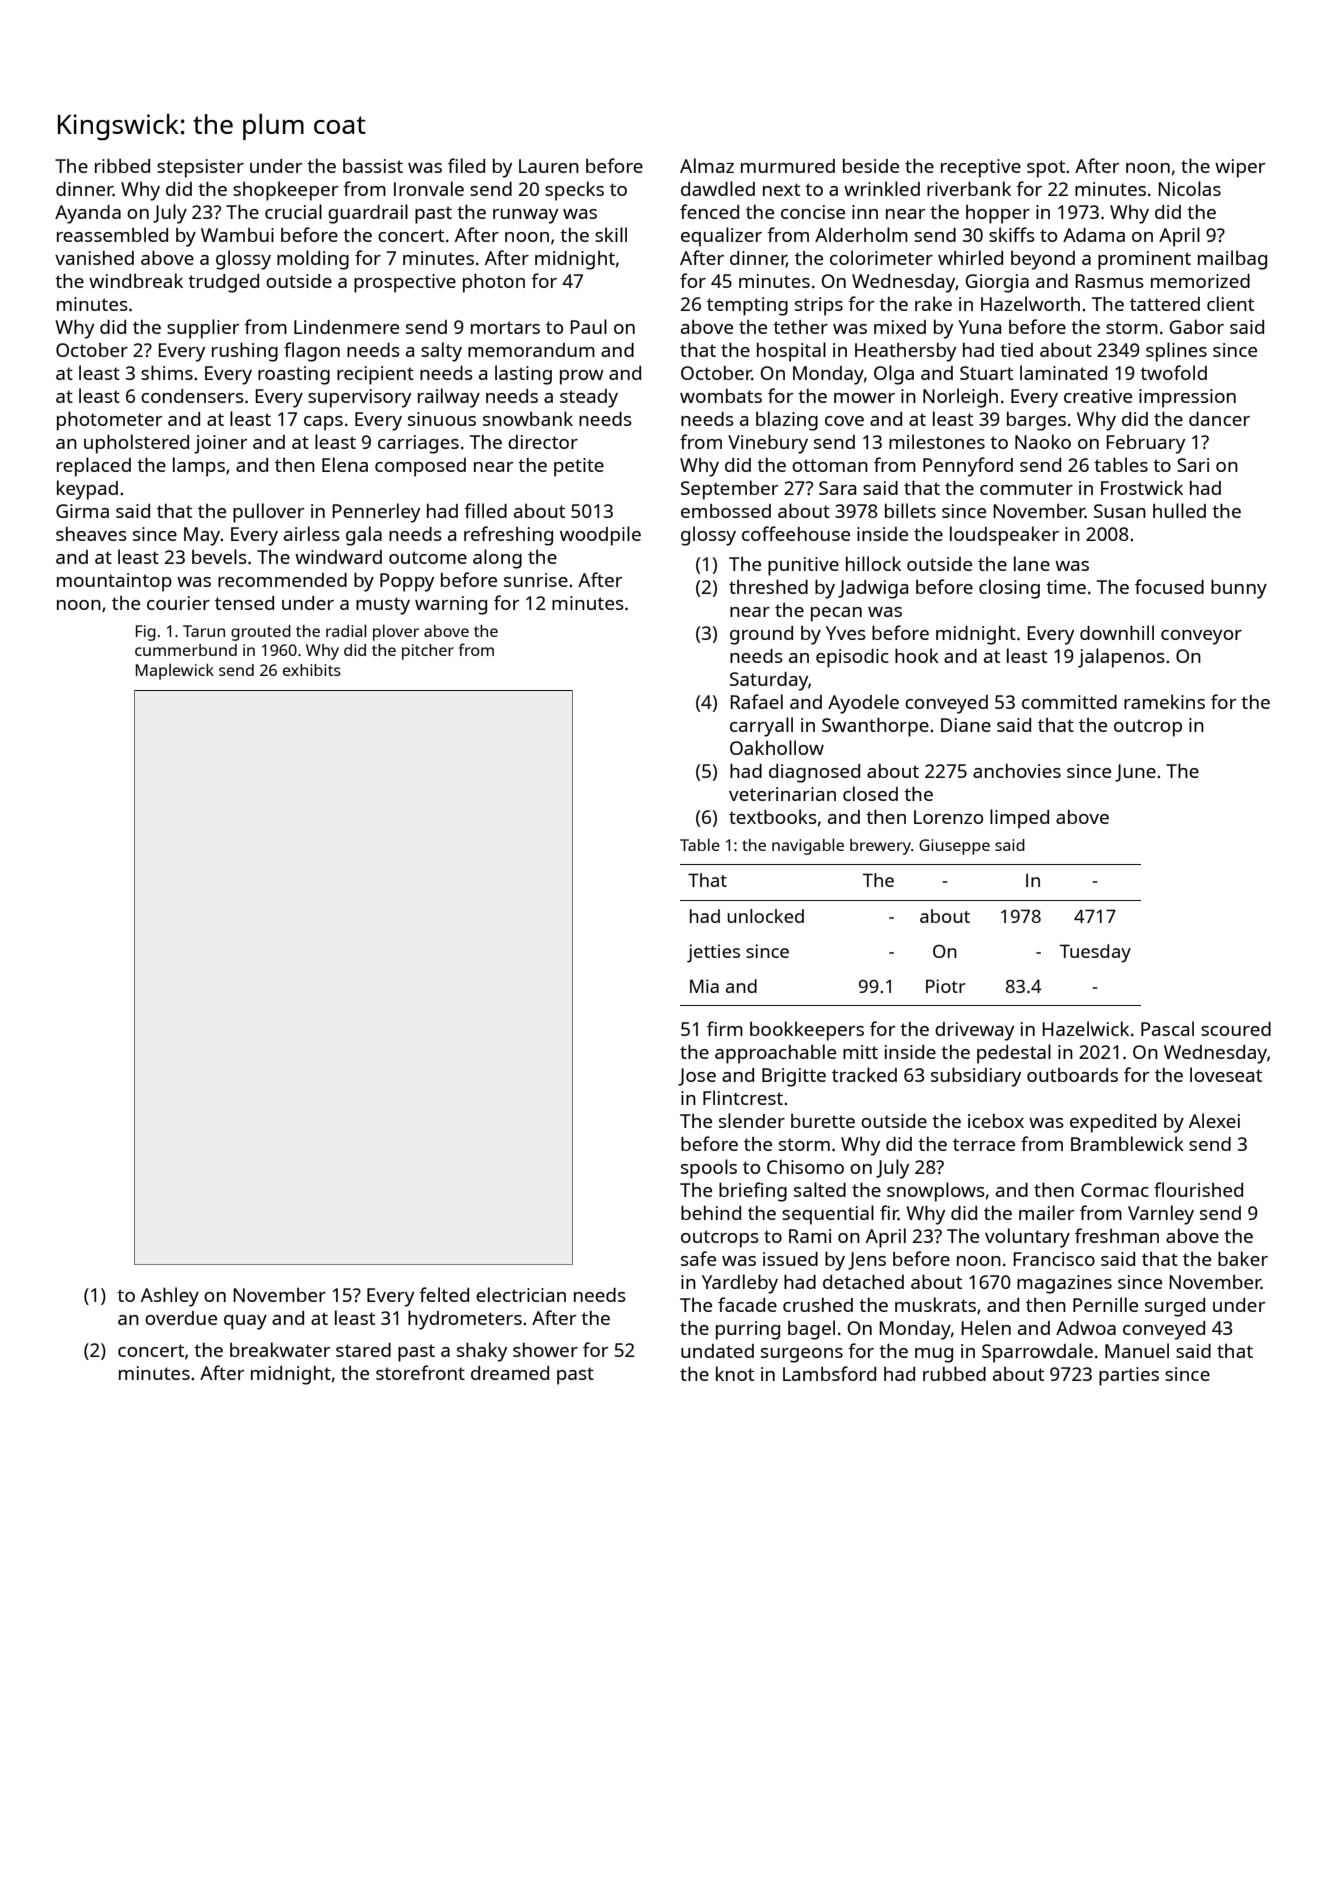 This page has width=1332, height=1884. I want to click on knot, so click(735, 1373).
